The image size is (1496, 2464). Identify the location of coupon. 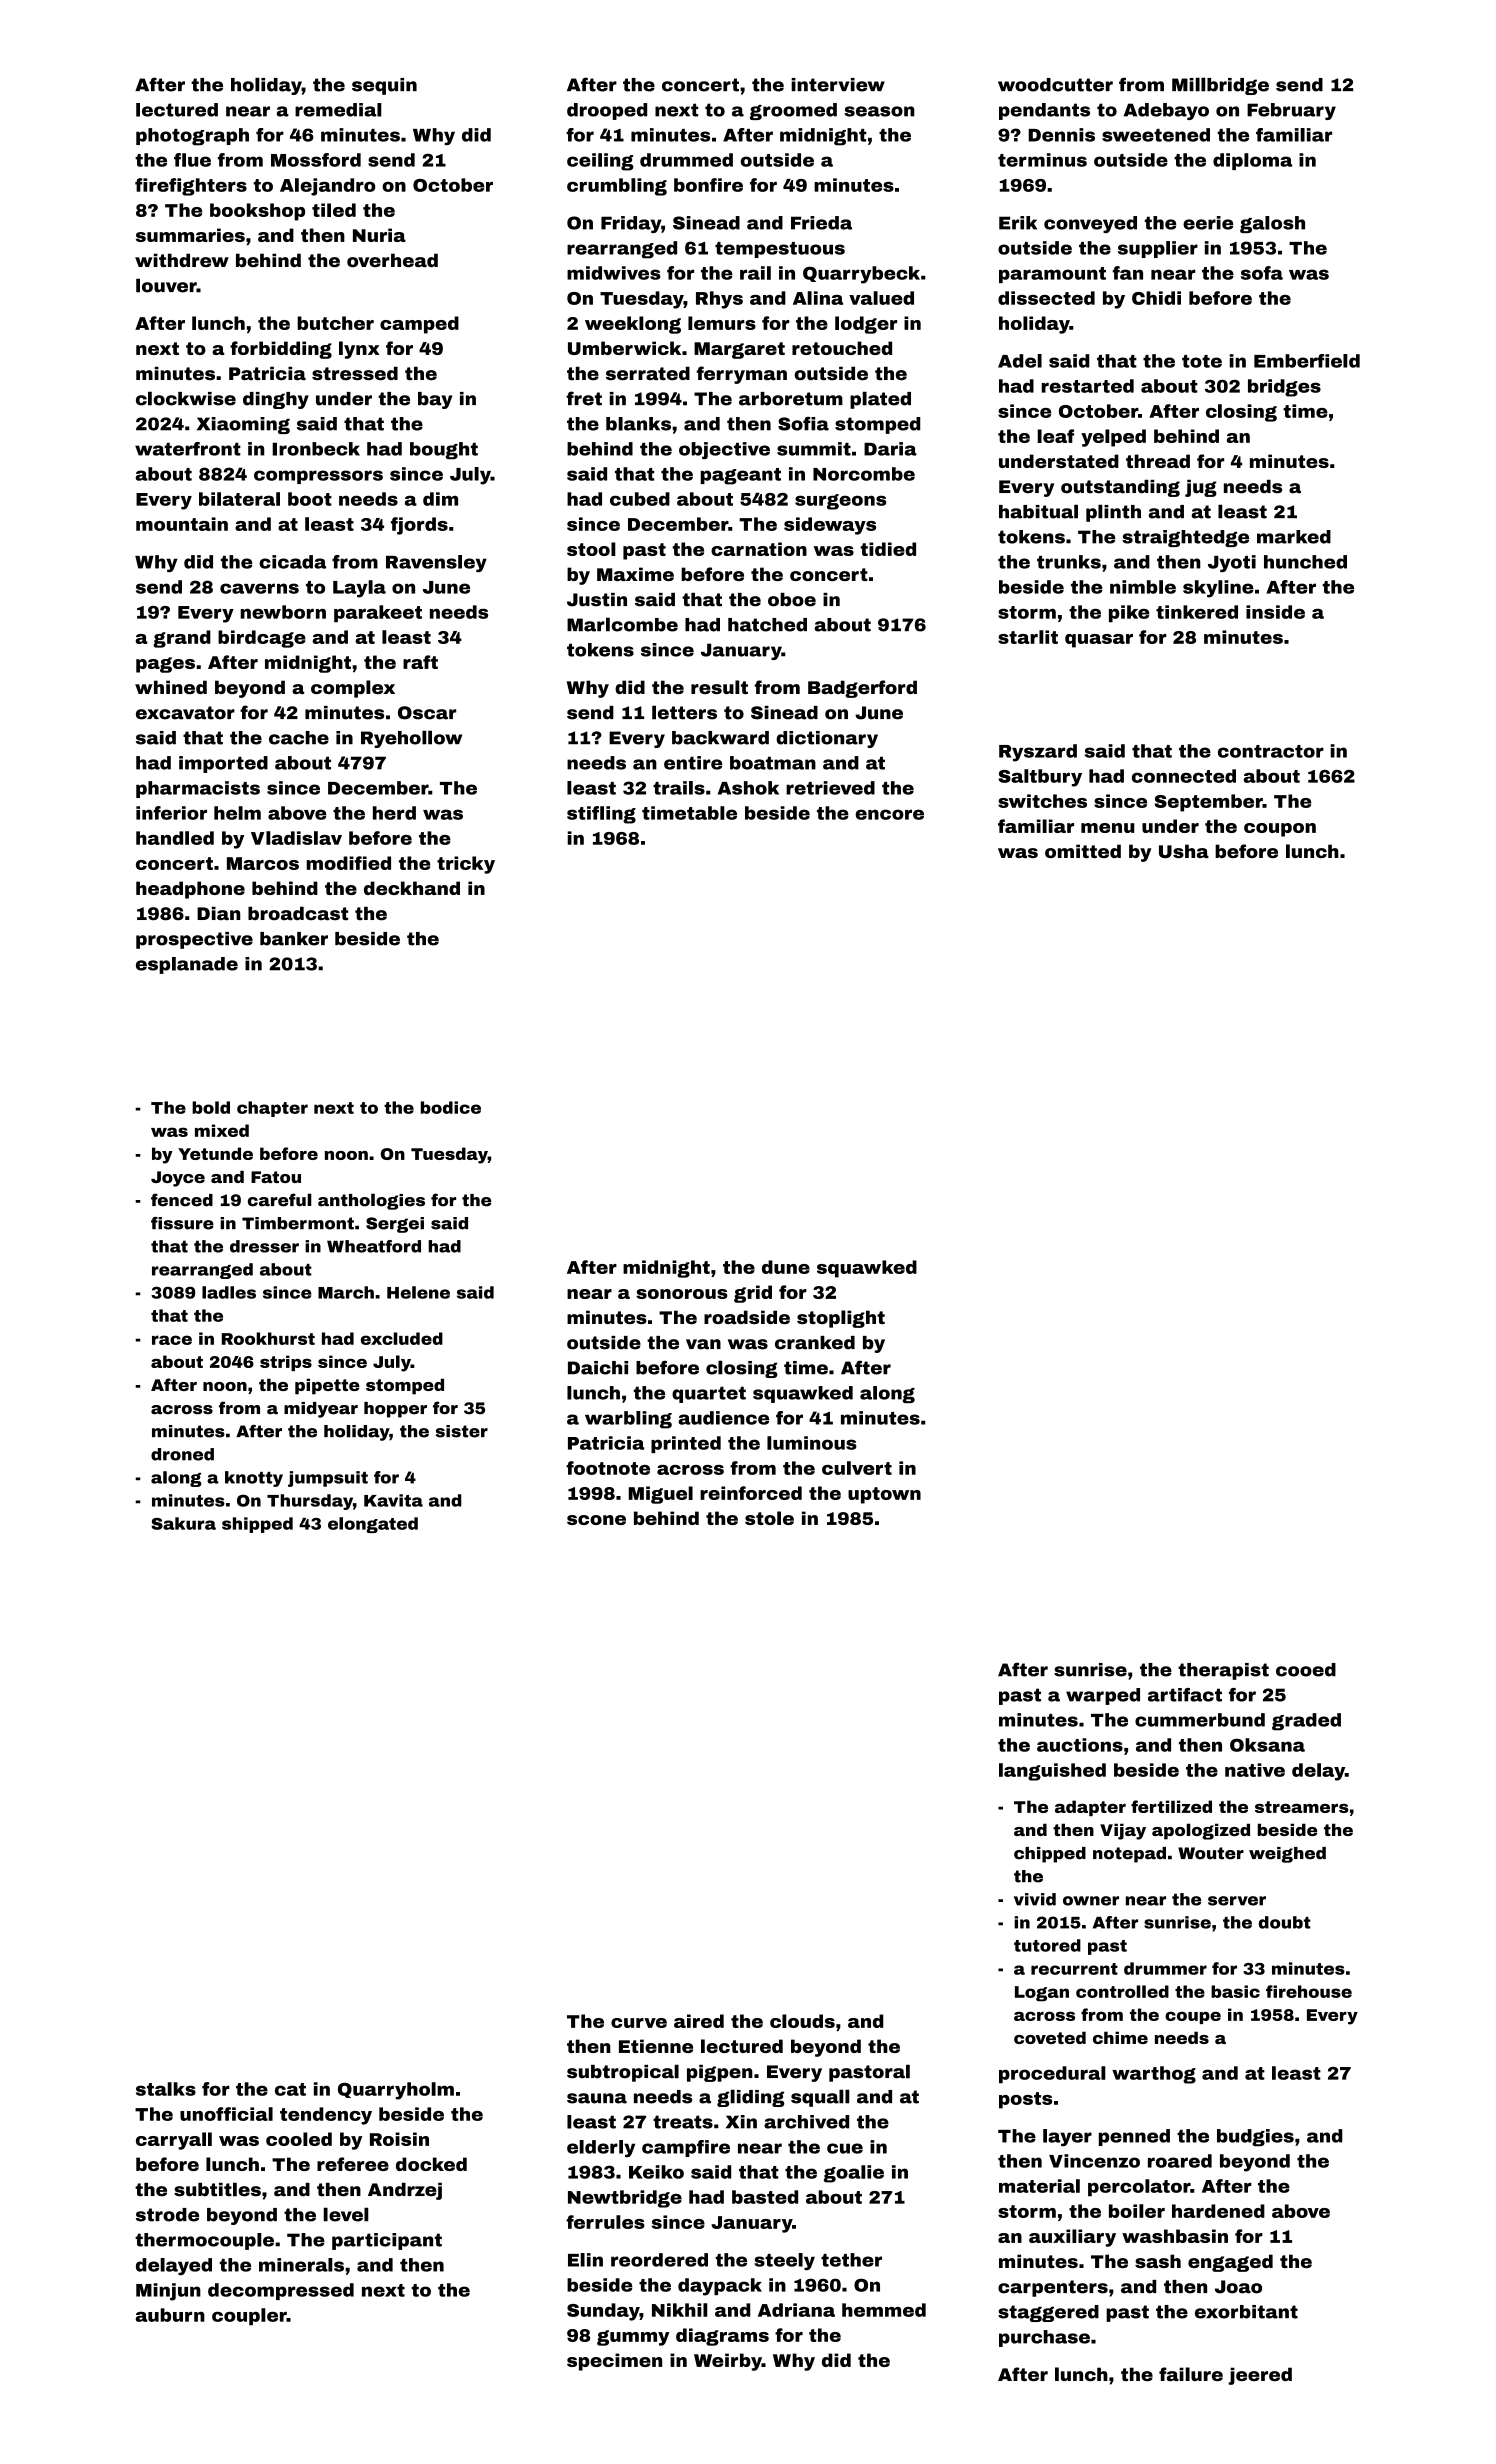
(1280, 830).
